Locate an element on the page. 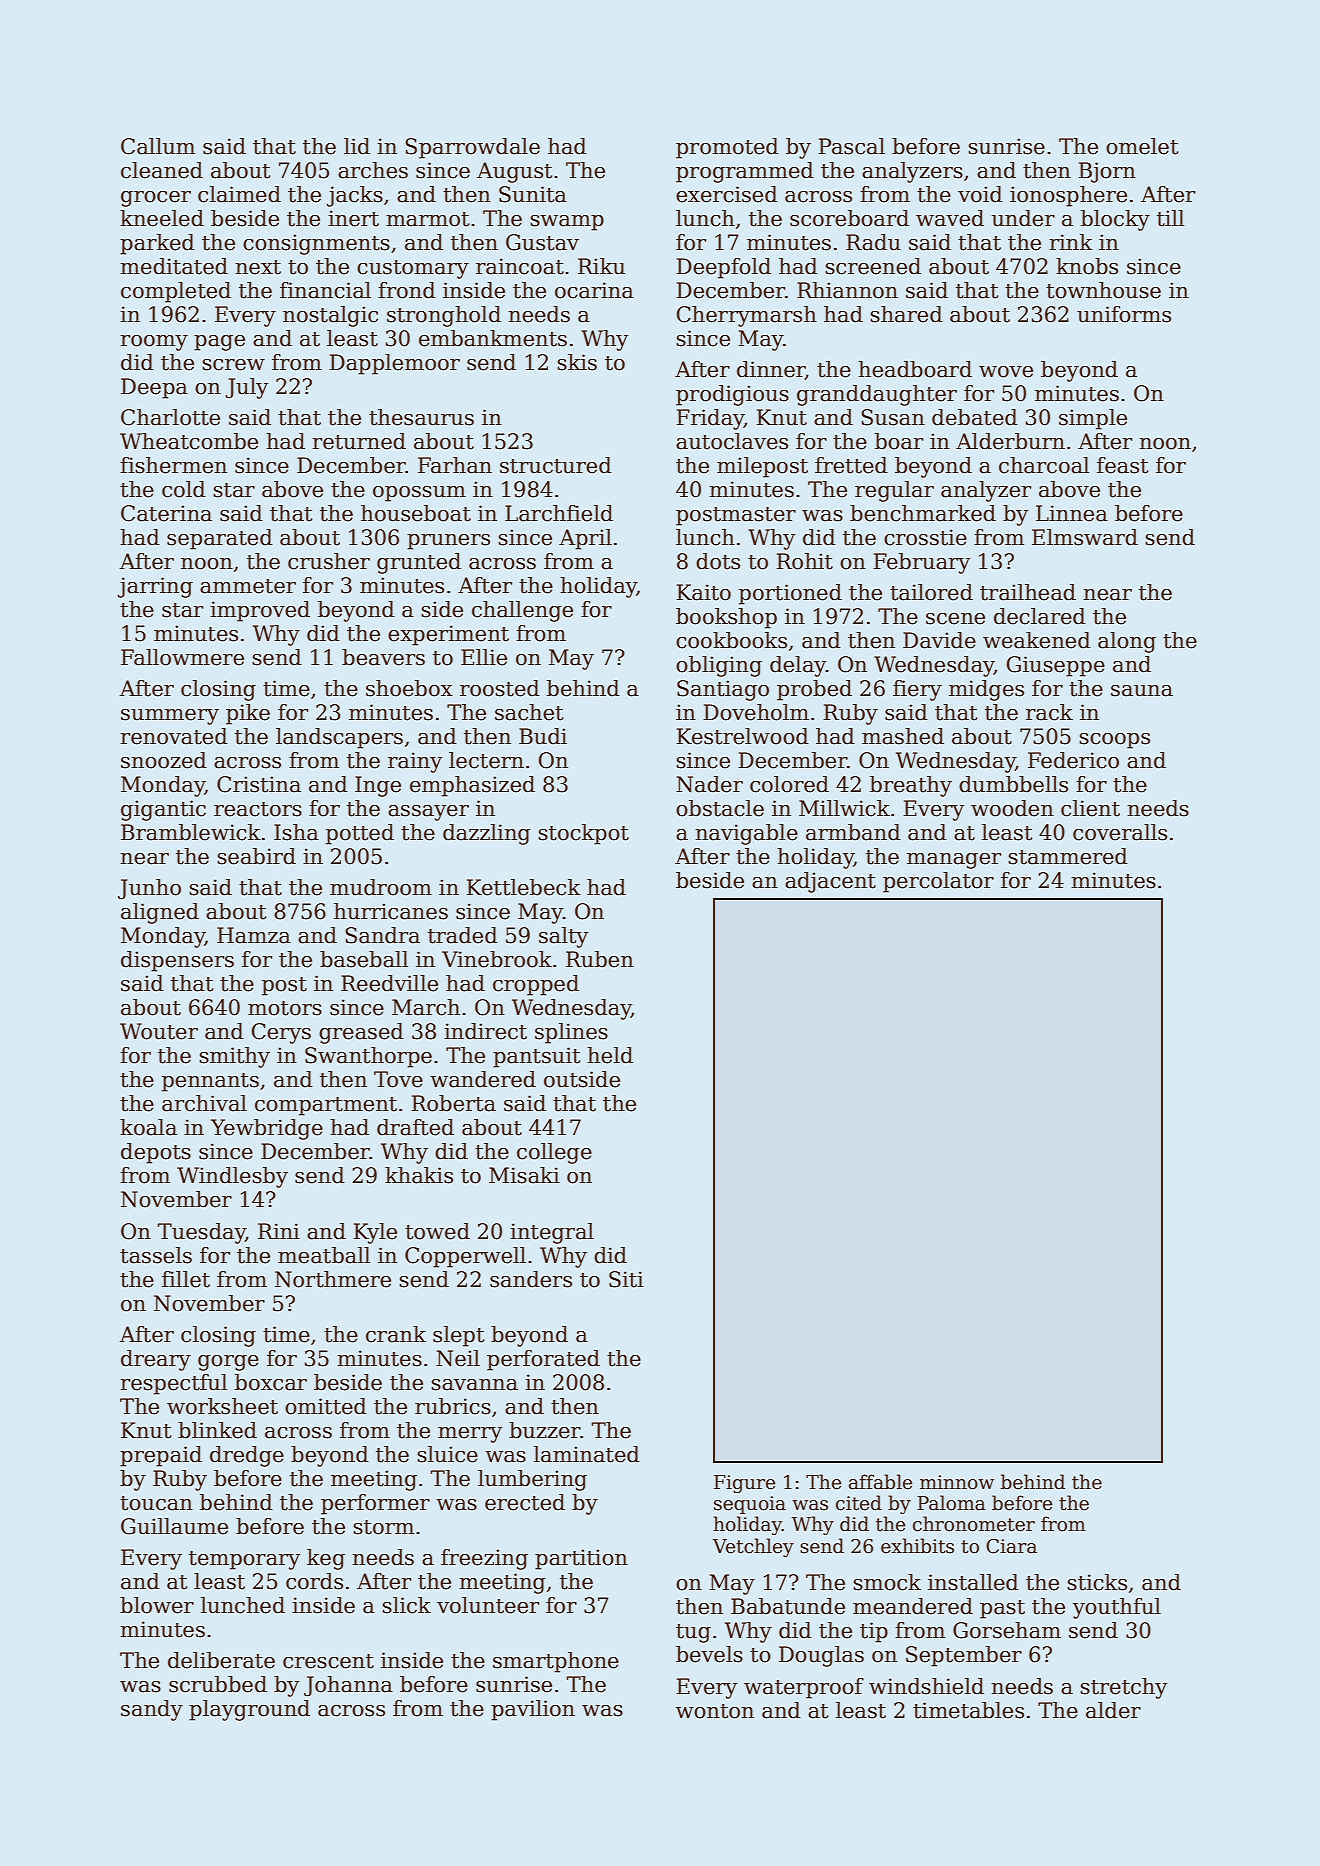  Doveholm is located at coordinates (756, 712).
